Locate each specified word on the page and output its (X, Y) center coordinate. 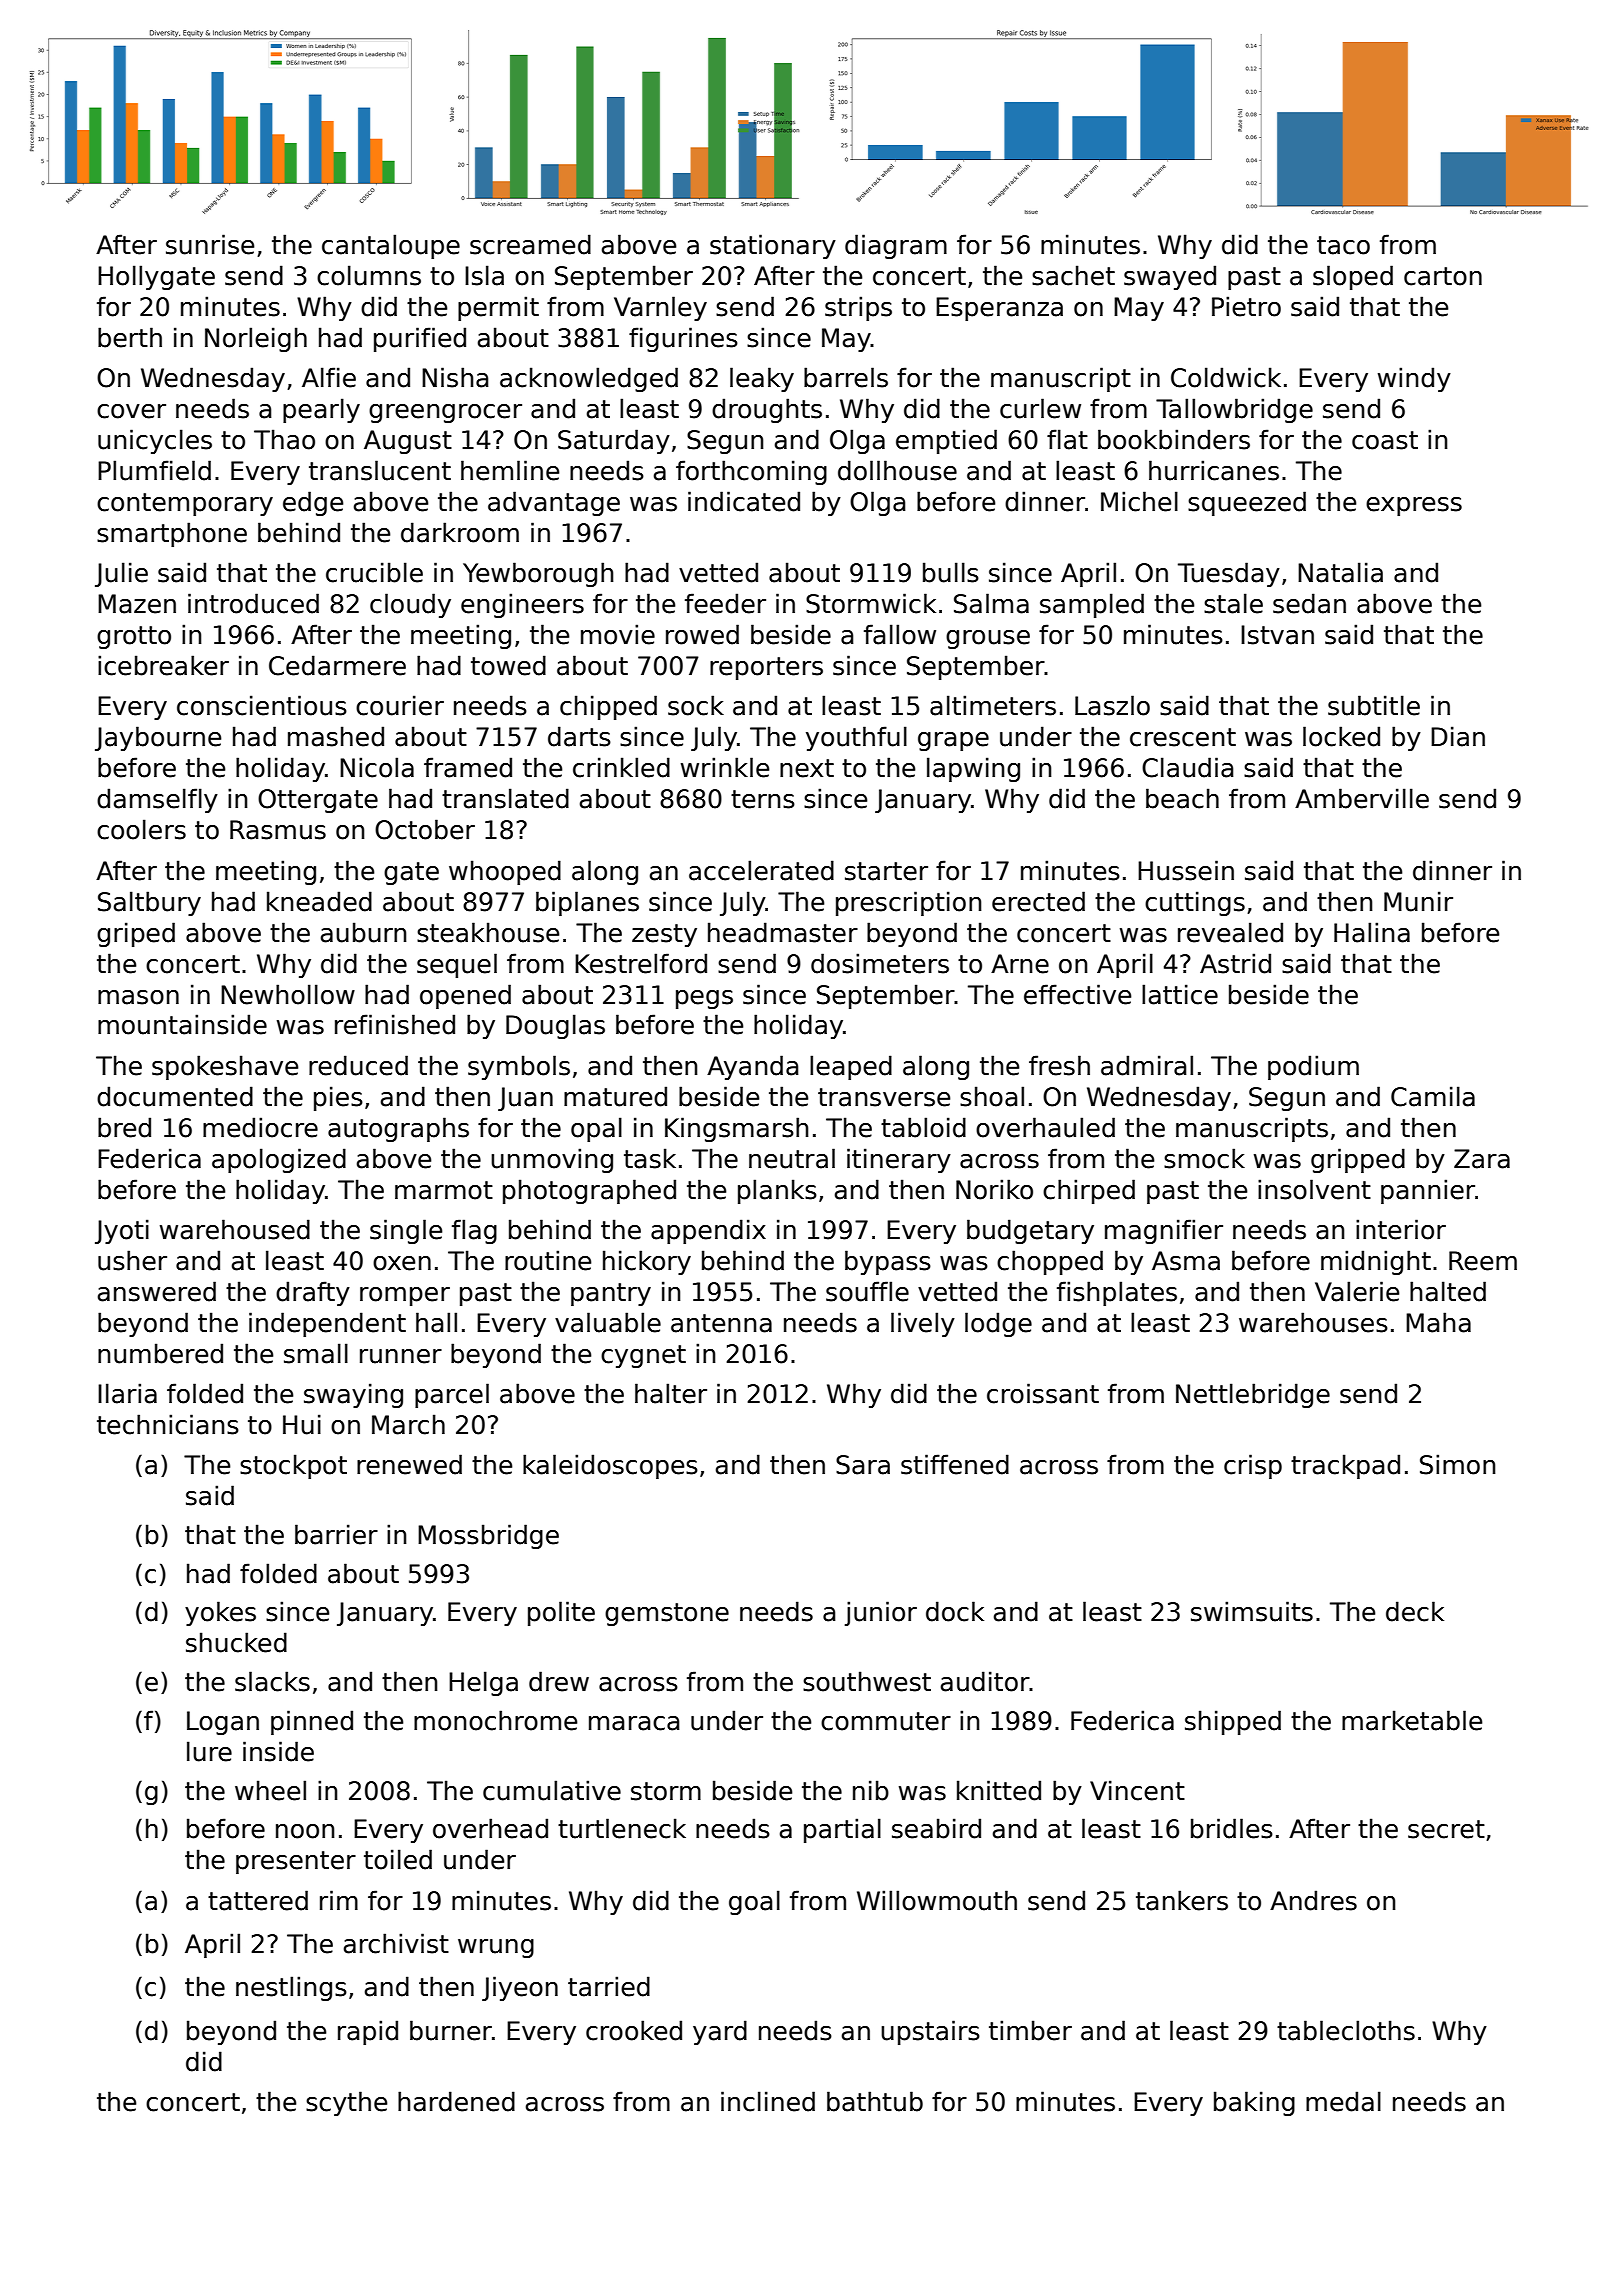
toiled (398, 1859)
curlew (1040, 408)
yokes (220, 1613)
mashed (336, 736)
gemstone (667, 1614)
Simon (1457, 1464)
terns (763, 799)
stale (1233, 603)
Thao (284, 439)
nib (871, 1790)
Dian (1458, 736)
